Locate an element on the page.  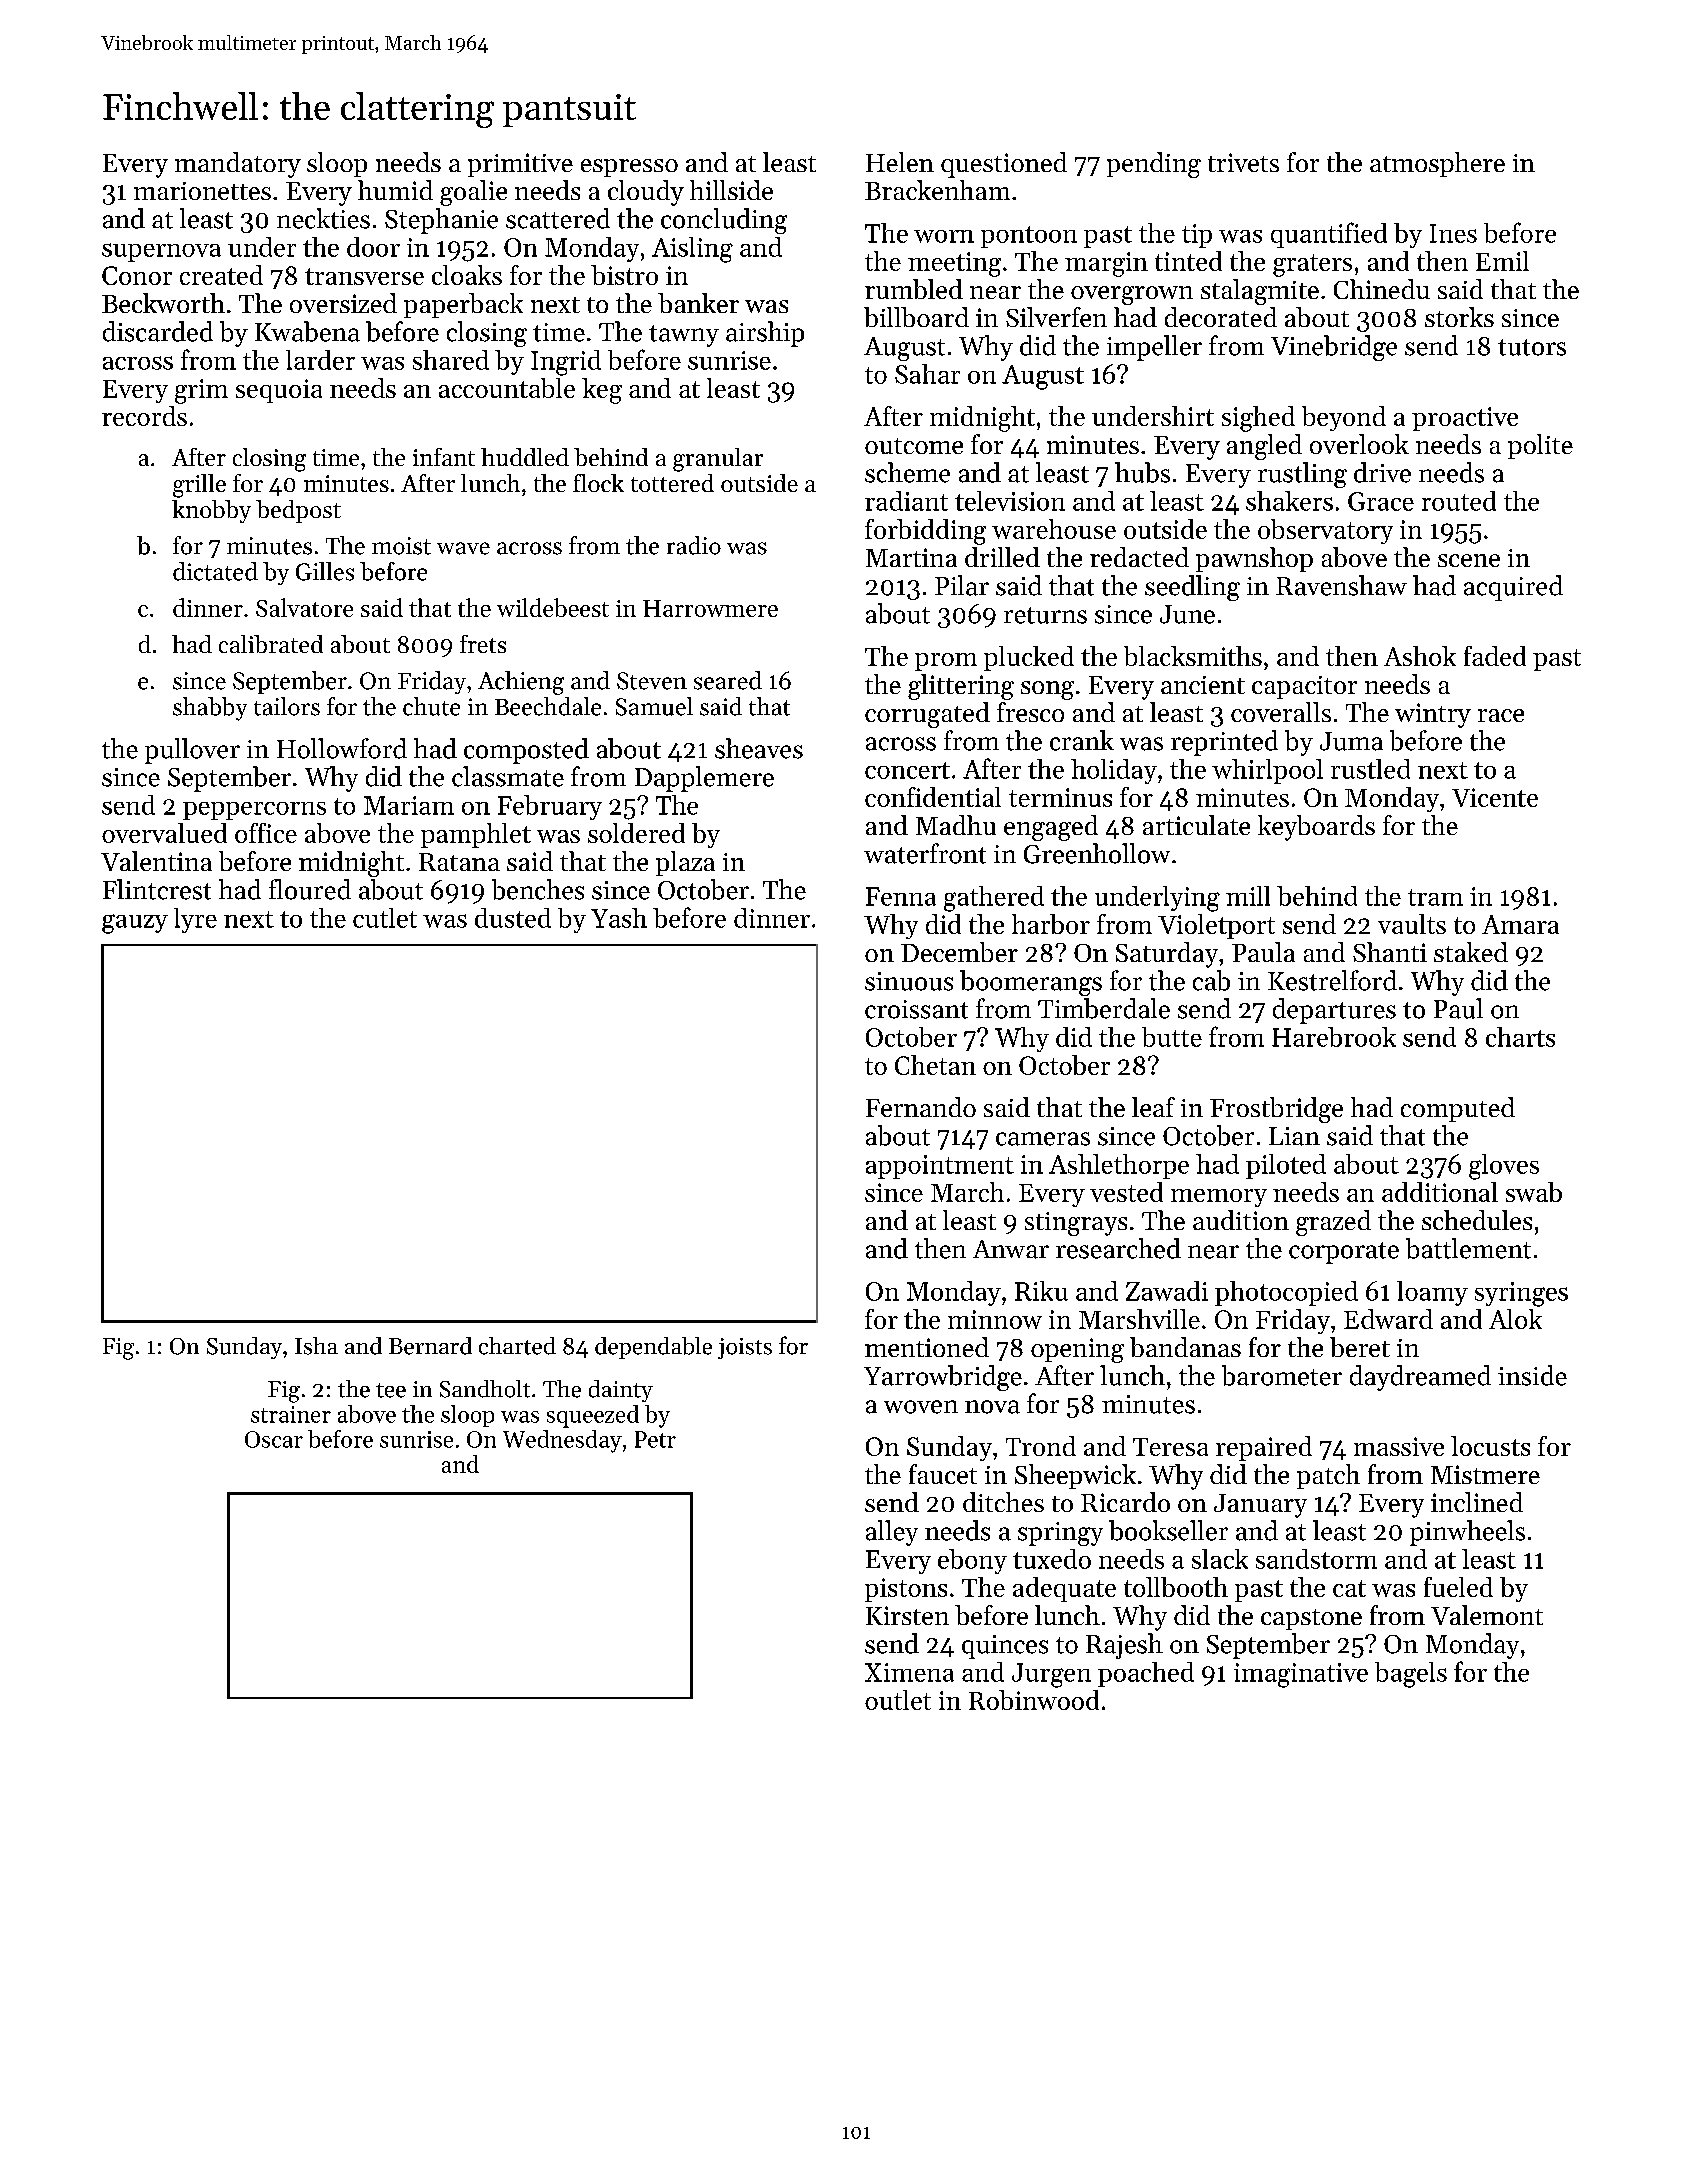
routed is located at coordinates (1459, 501).
